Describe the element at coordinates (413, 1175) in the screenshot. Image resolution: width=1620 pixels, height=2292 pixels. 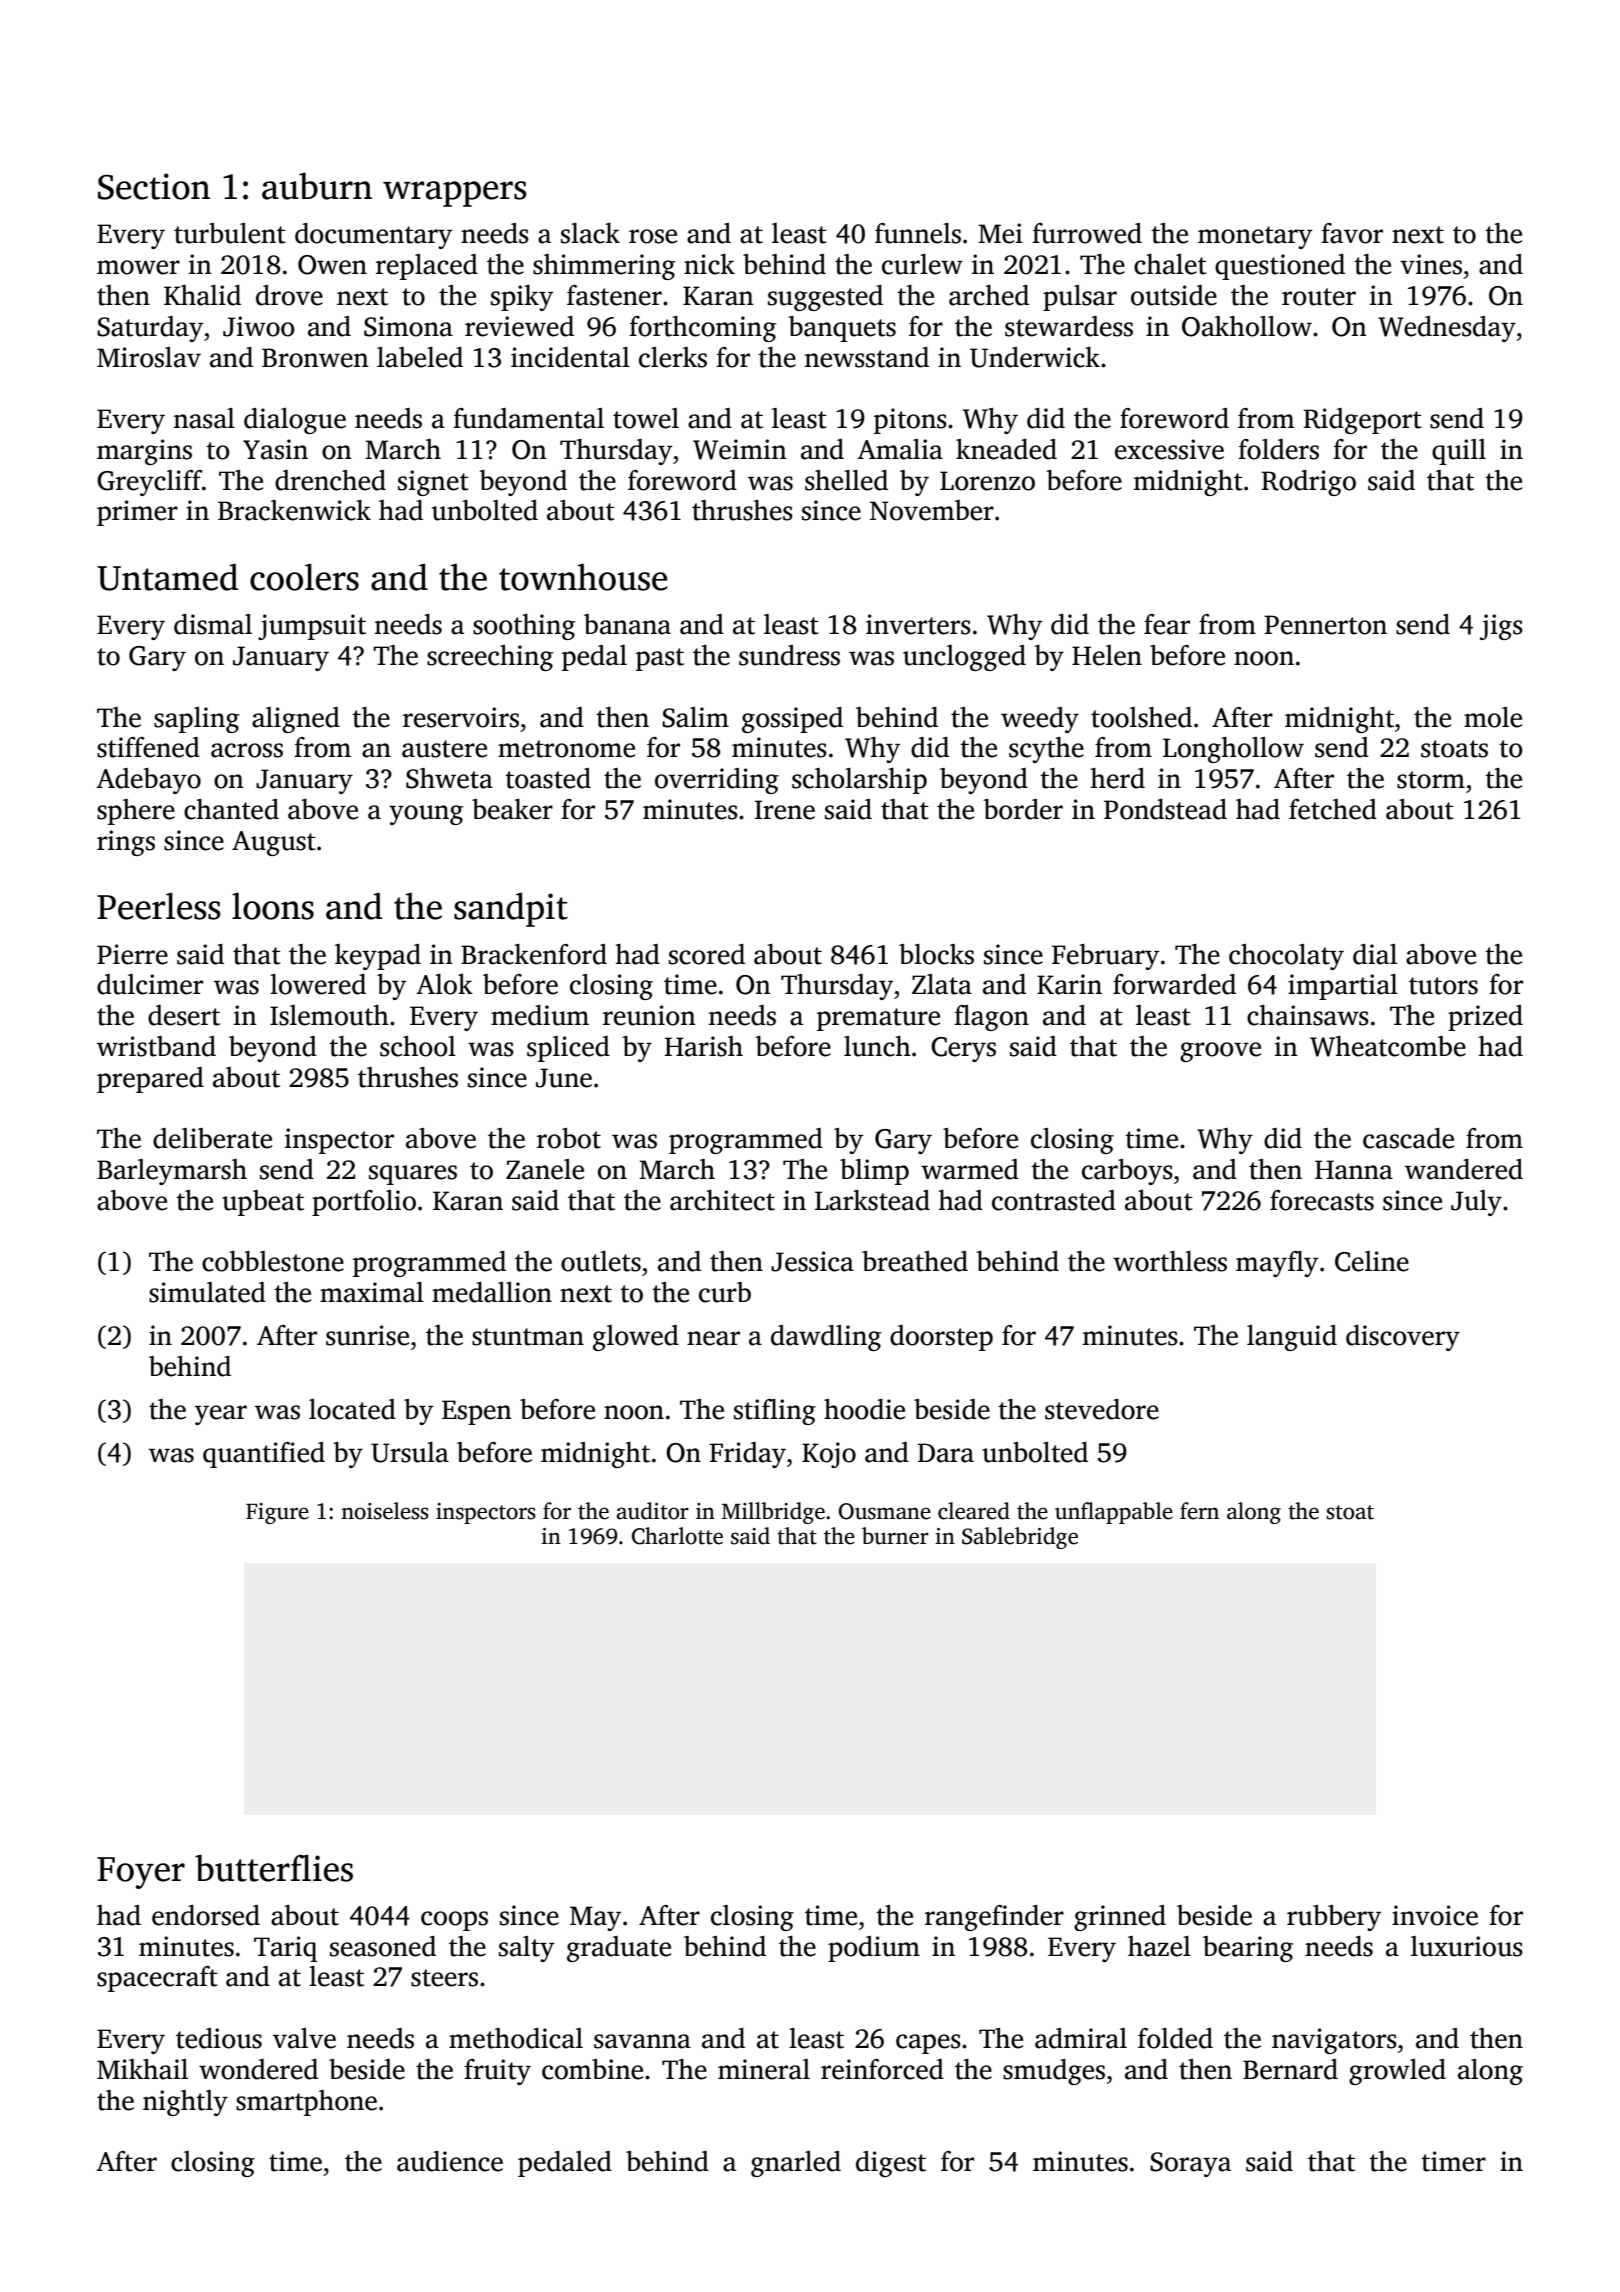
I see `squares` at that location.
